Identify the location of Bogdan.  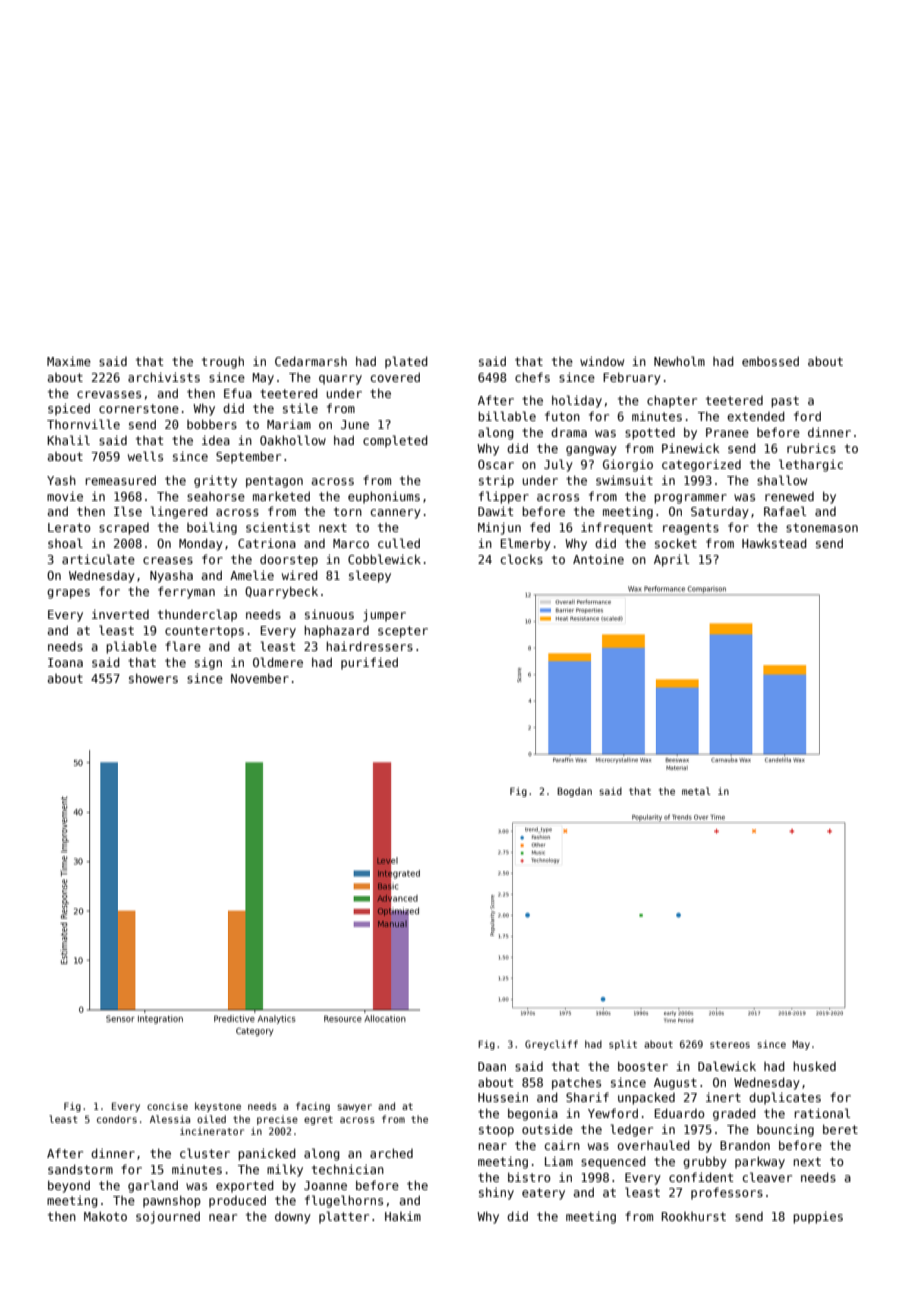
(574, 792).
